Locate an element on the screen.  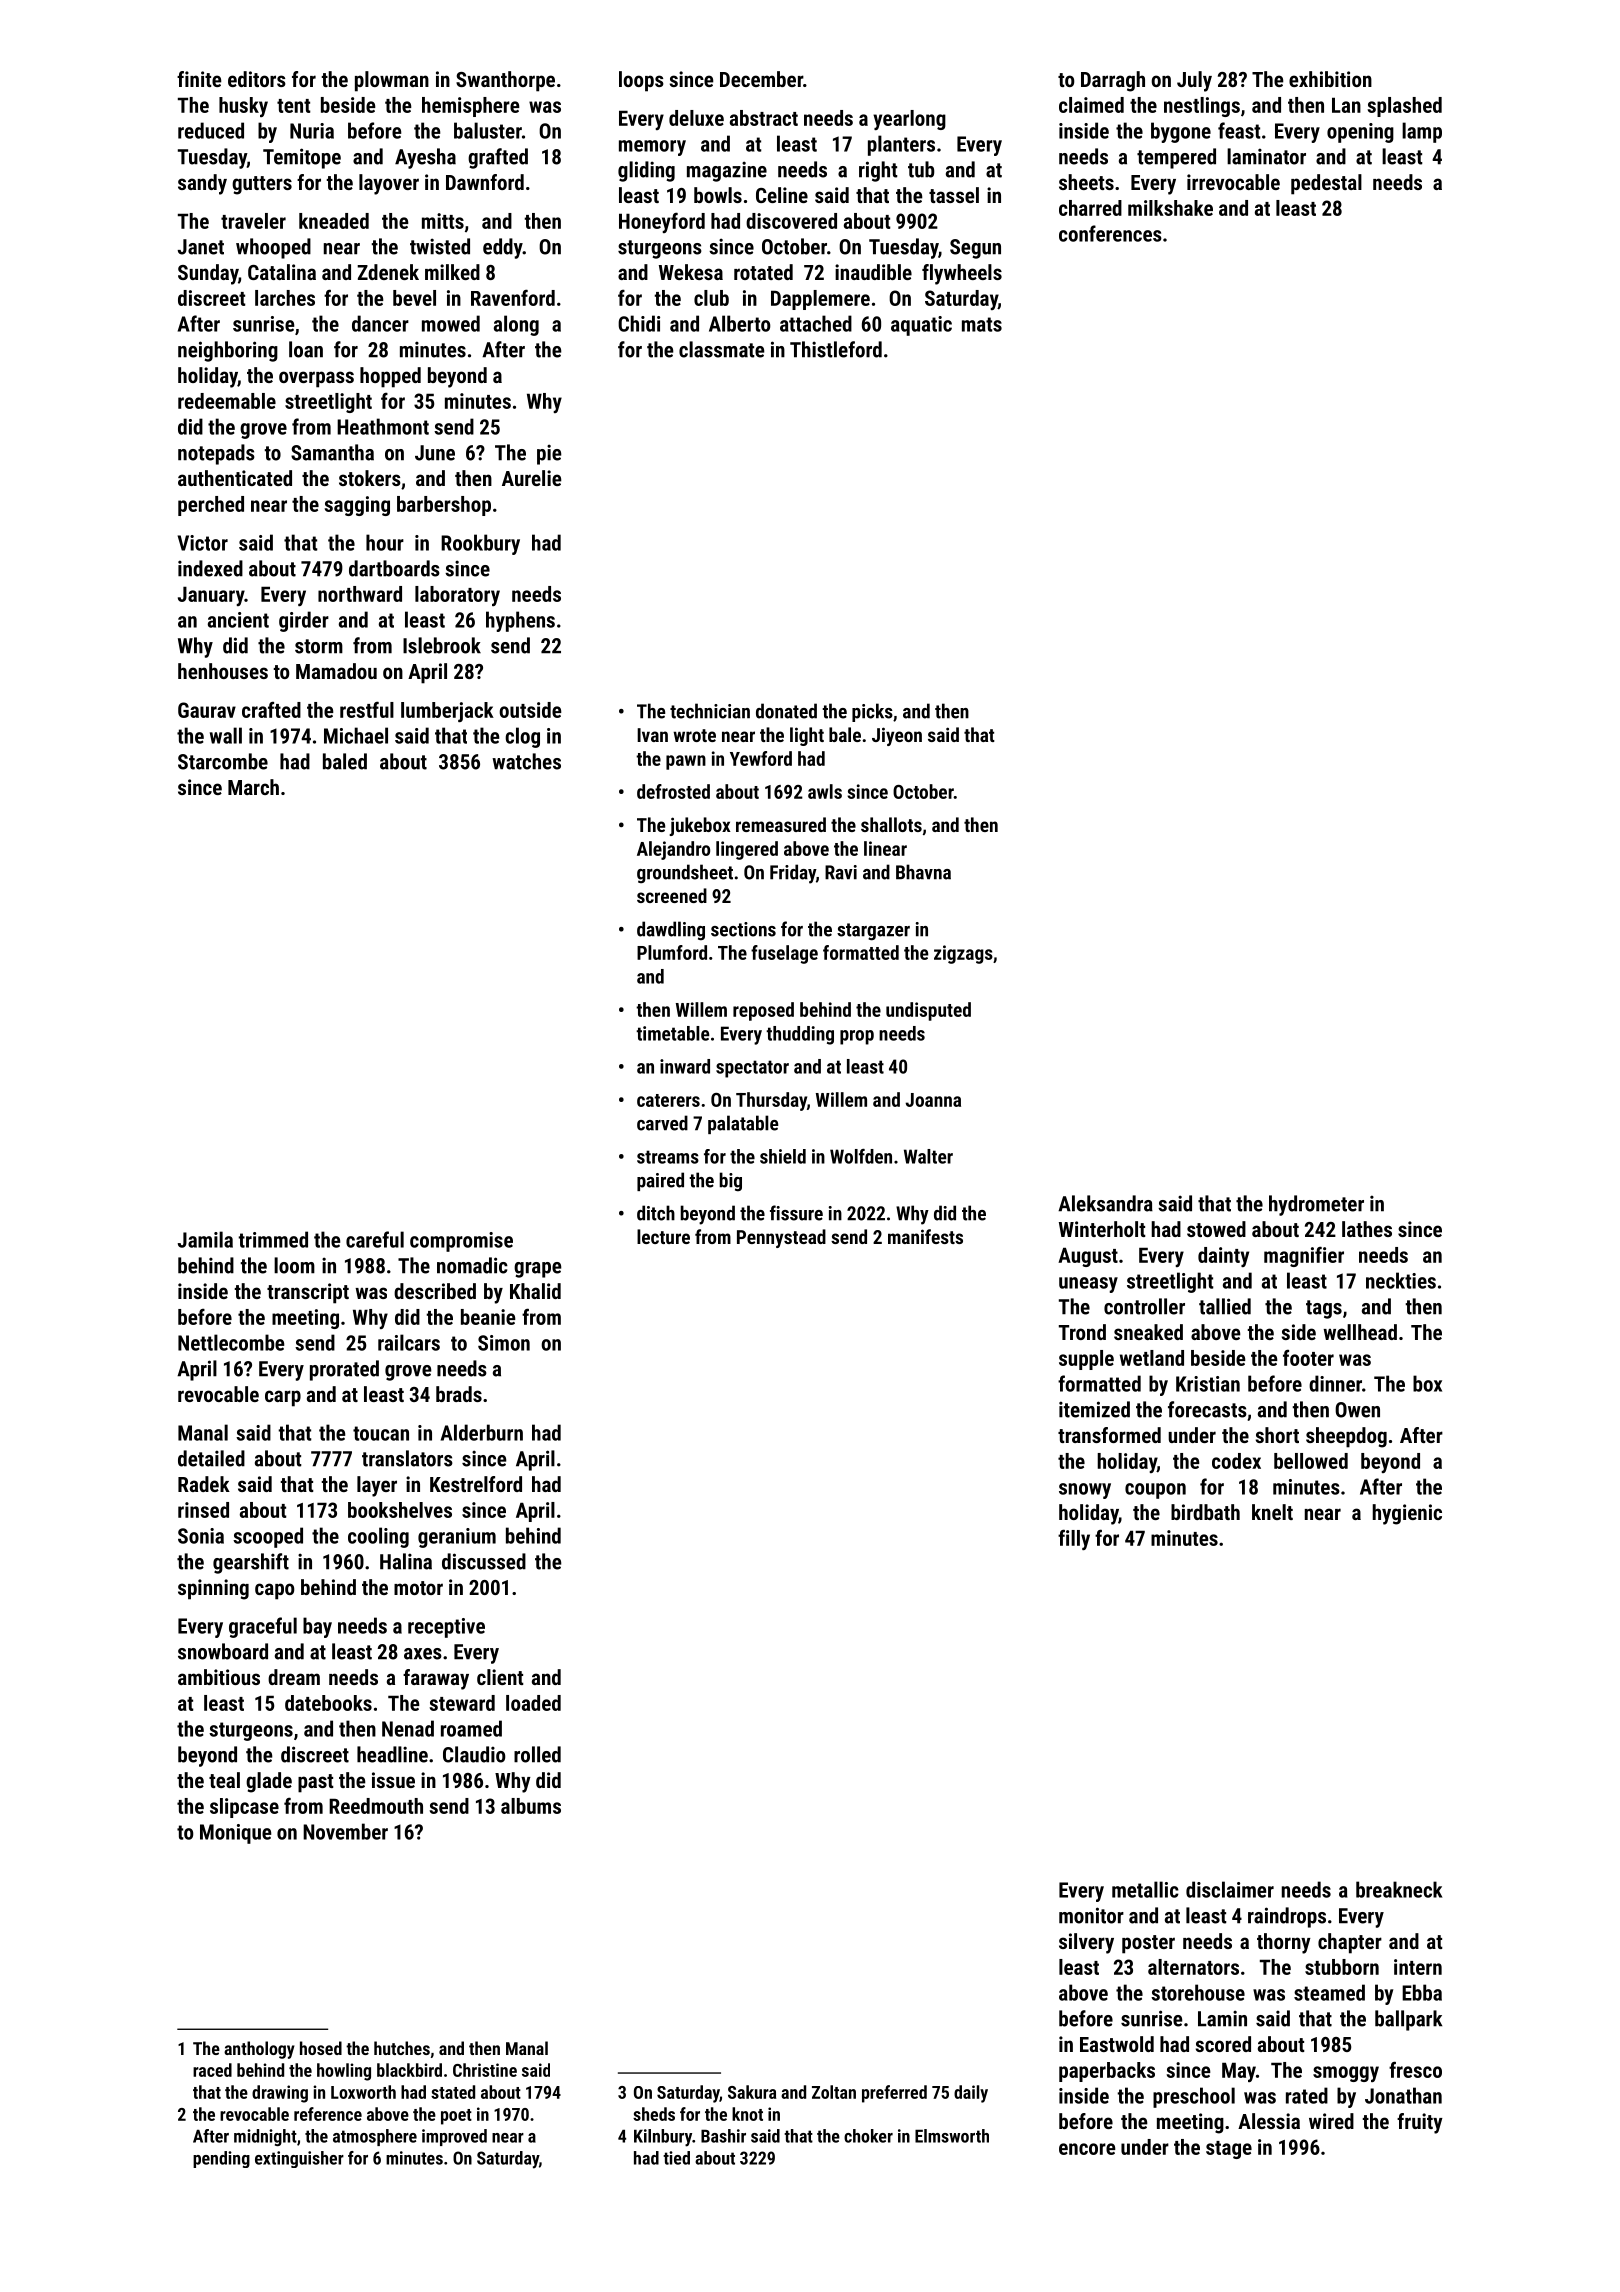
hydrometer is located at coordinates (1316, 1205).
